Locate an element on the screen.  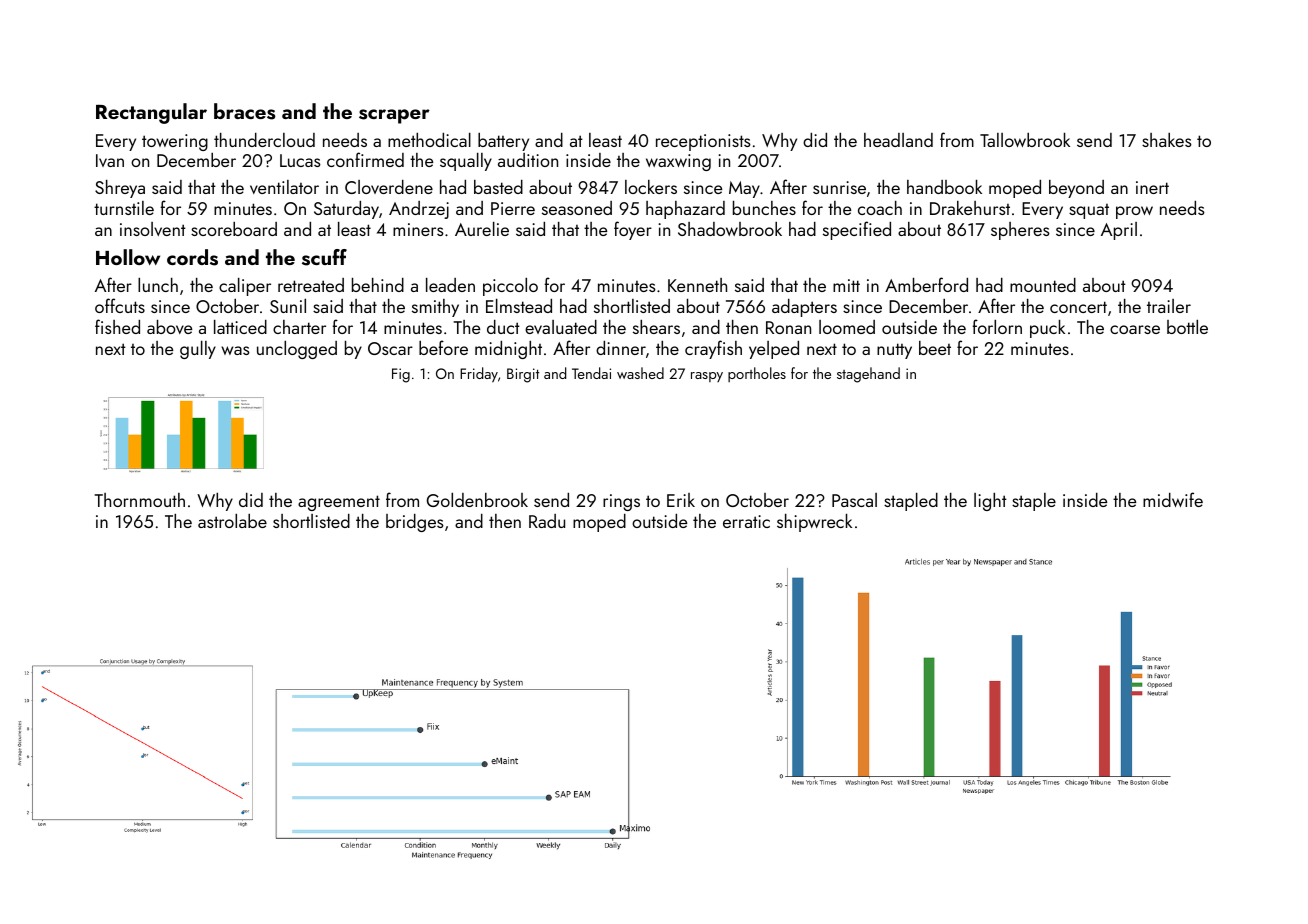
handbook is located at coordinates (944, 187).
